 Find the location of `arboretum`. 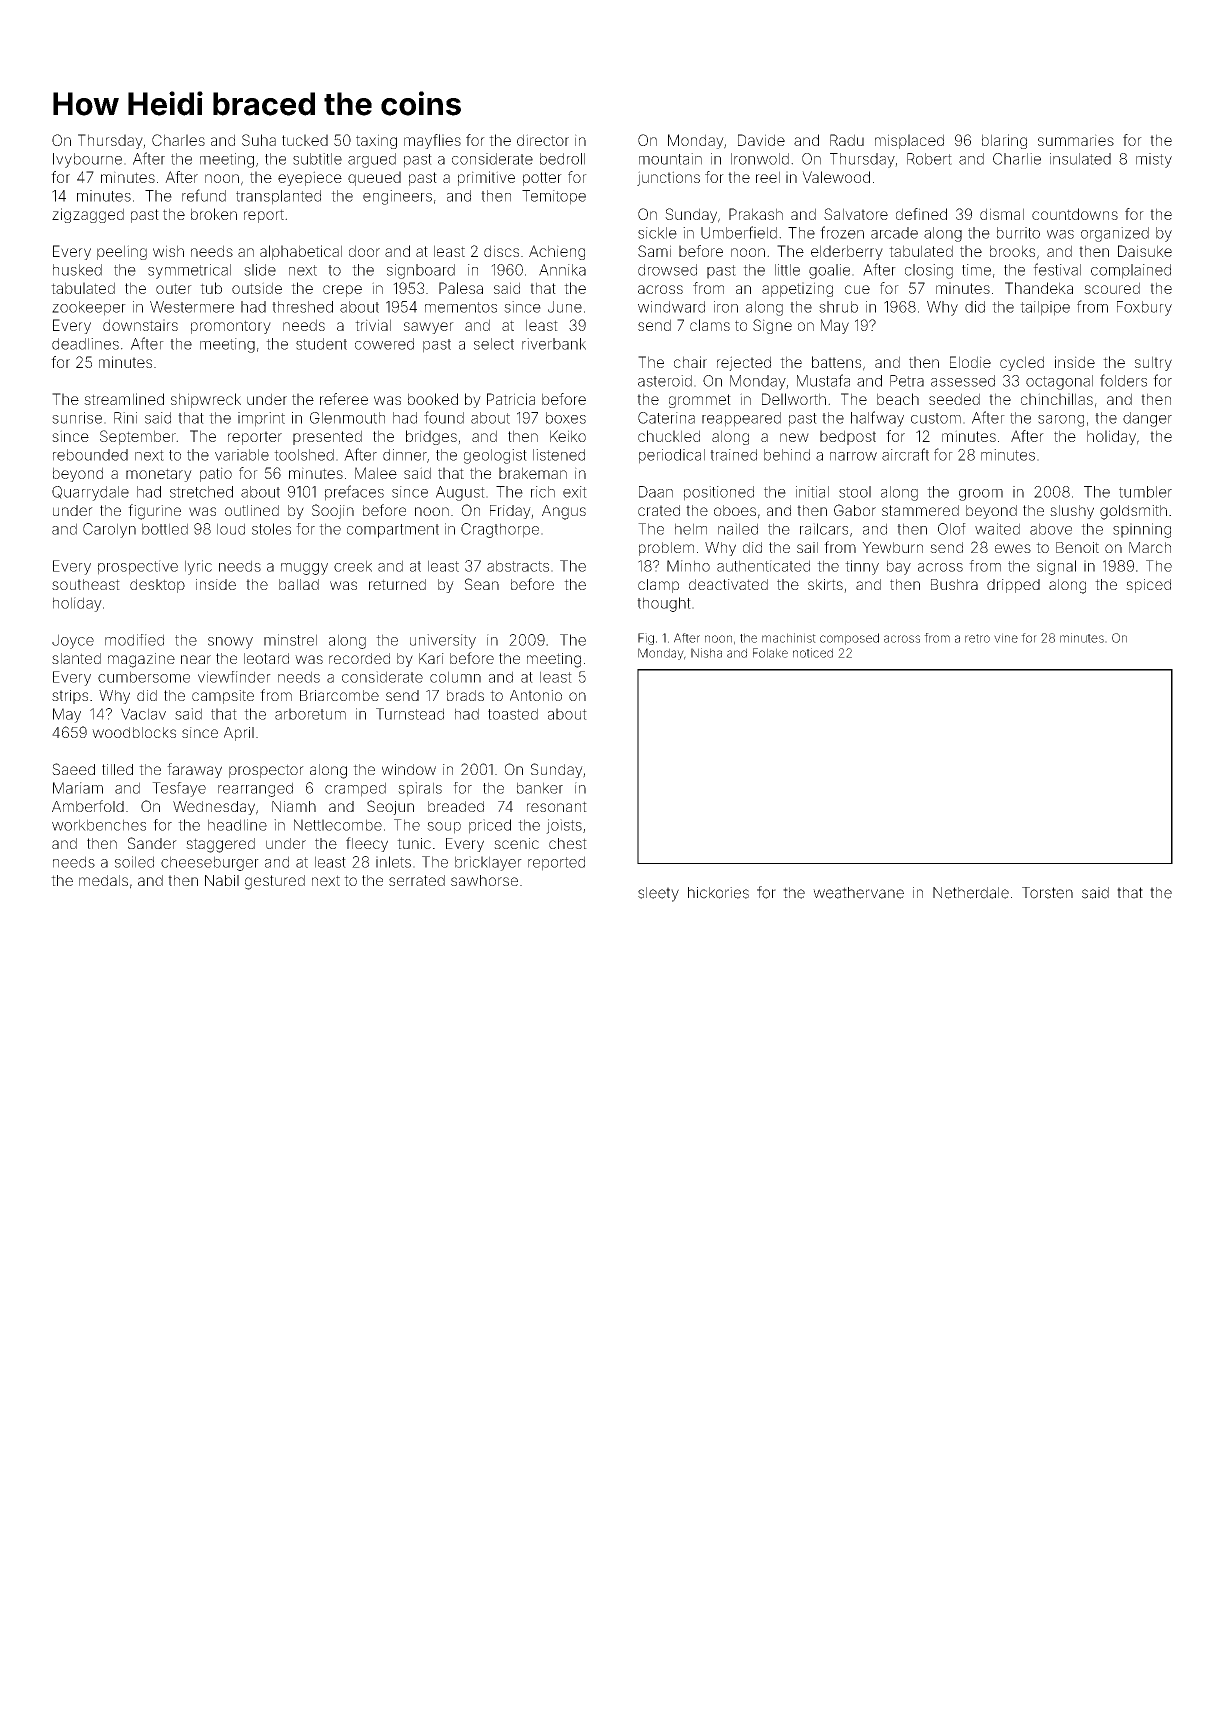

arboretum is located at coordinates (310, 714).
